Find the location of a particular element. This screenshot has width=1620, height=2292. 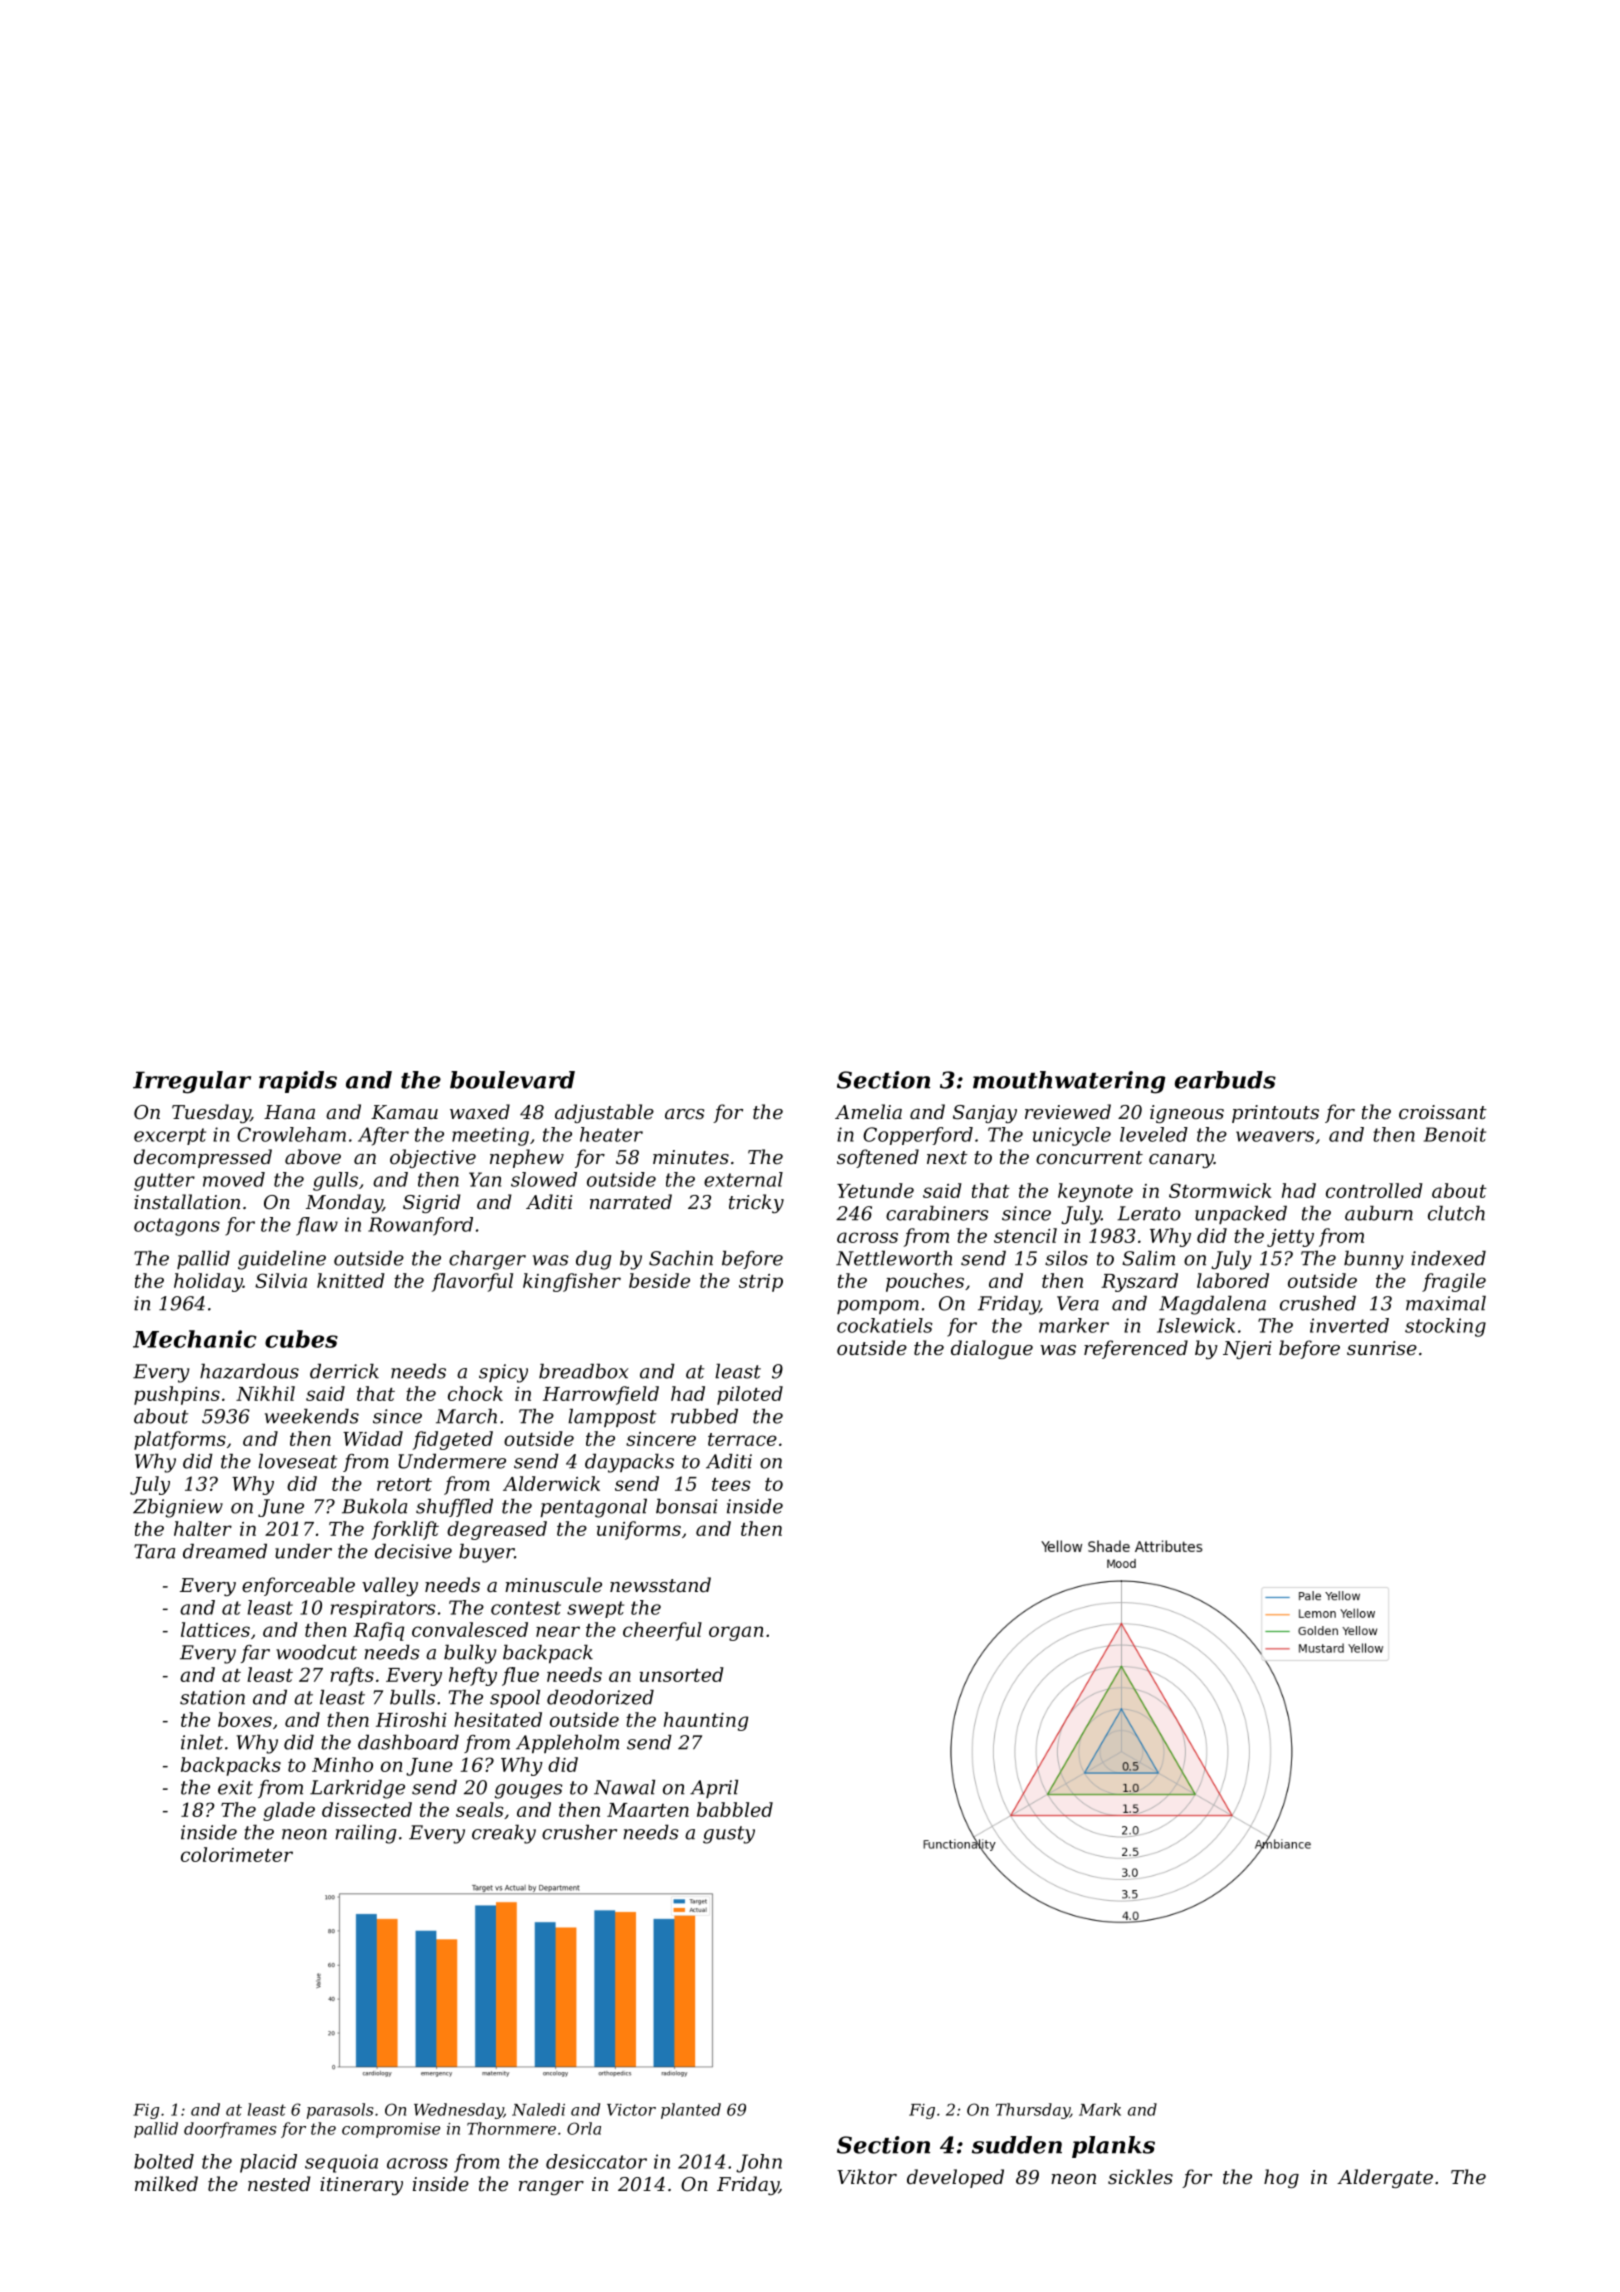

Mechanic is located at coordinates (195, 1339).
